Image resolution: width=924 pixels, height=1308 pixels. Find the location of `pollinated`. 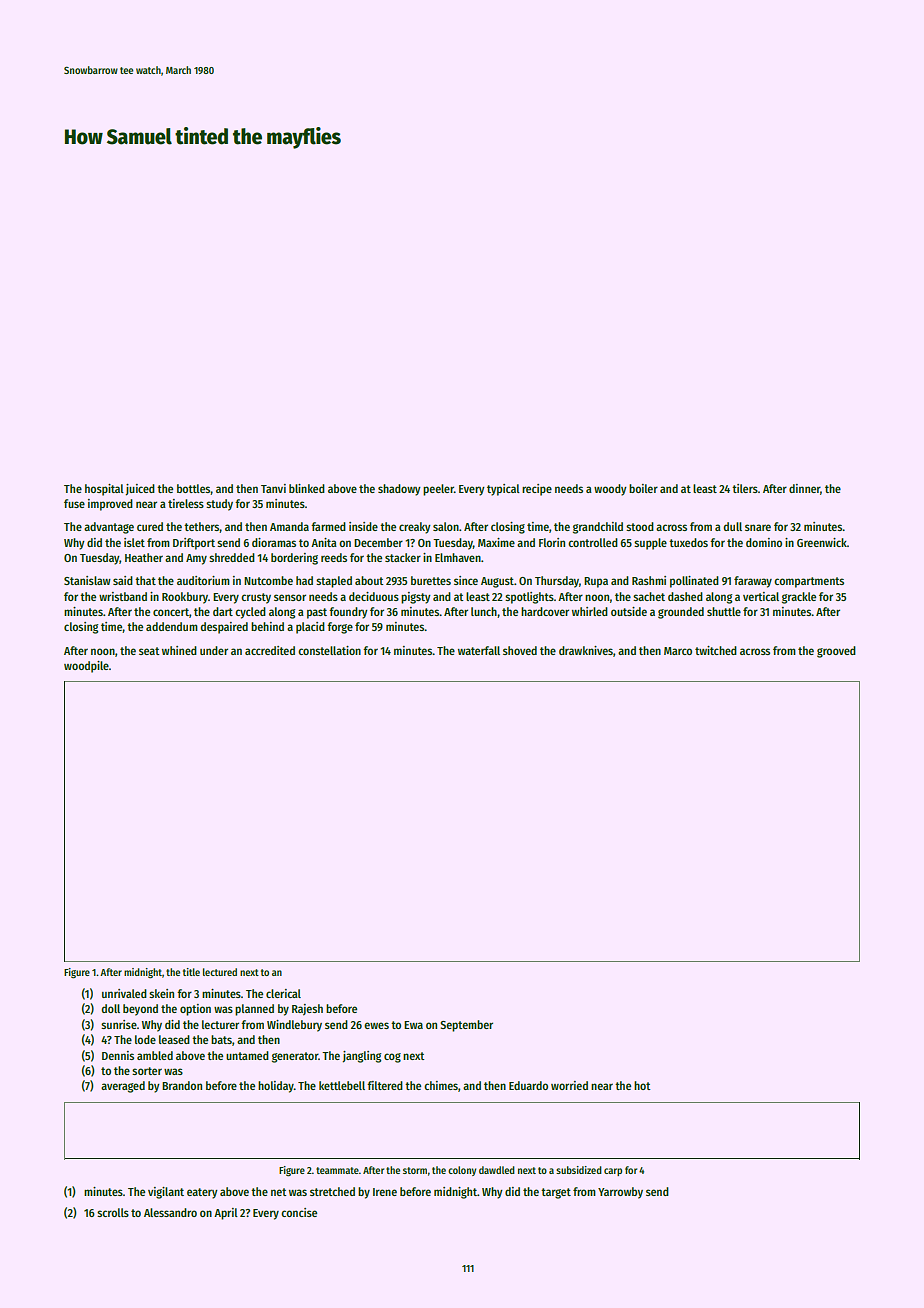

pollinated is located at coordinates (694, 582).
